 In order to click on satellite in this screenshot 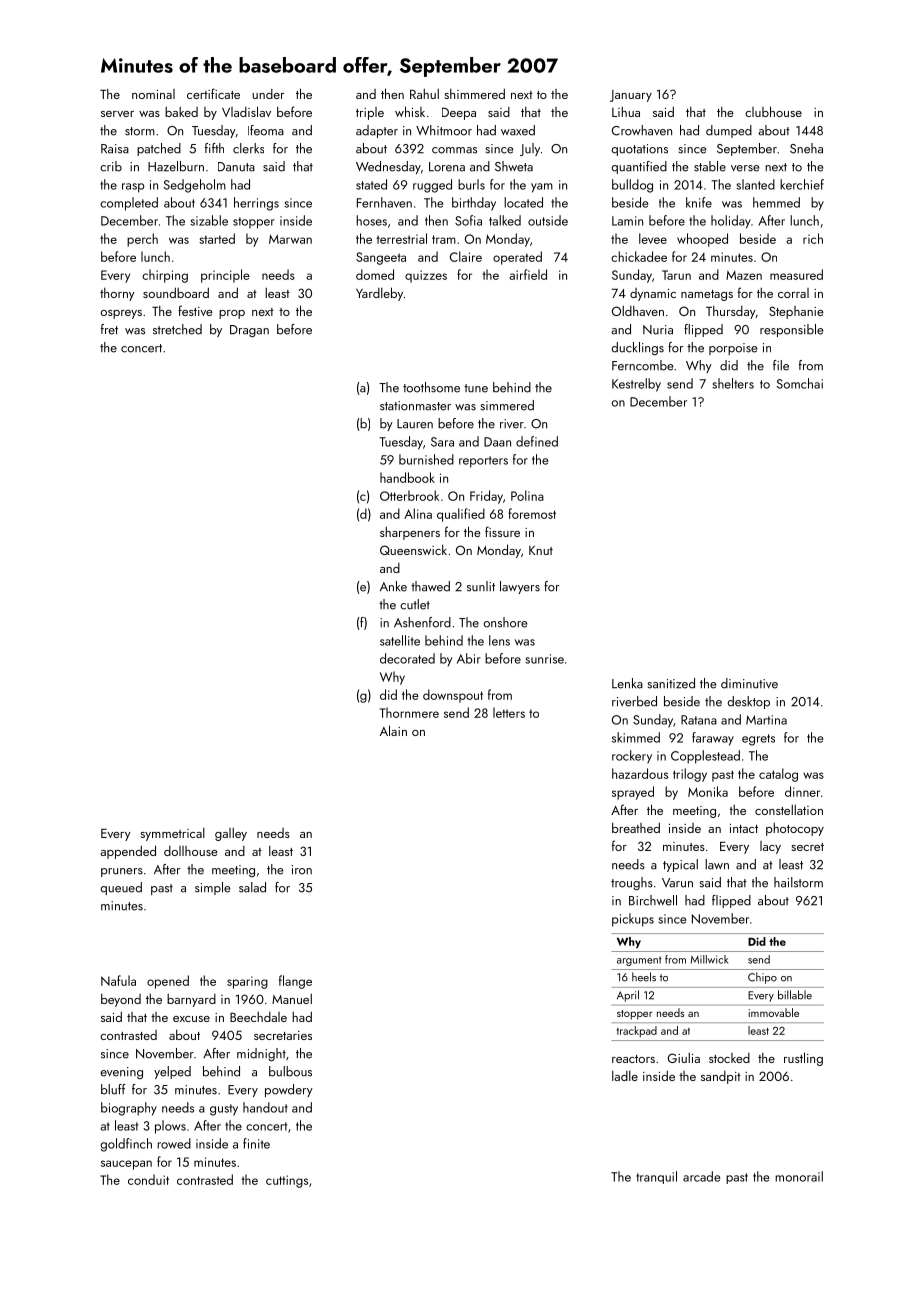, I will do `click(400, 640)`.
